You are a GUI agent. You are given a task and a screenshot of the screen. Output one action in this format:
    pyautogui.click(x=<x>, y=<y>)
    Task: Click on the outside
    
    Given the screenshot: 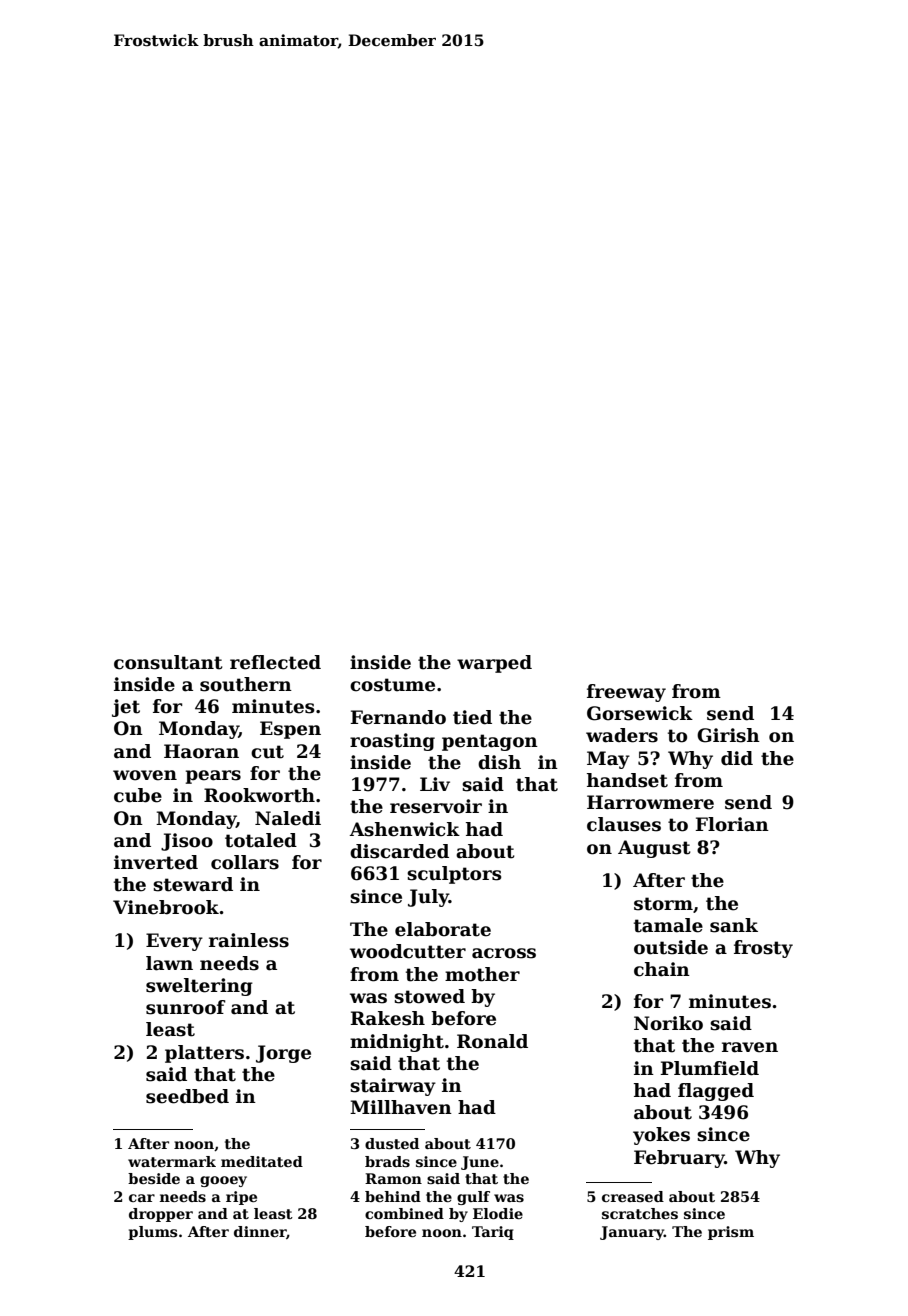 What is the action you would take?
    pyautogui.click(x=671, y=947)
